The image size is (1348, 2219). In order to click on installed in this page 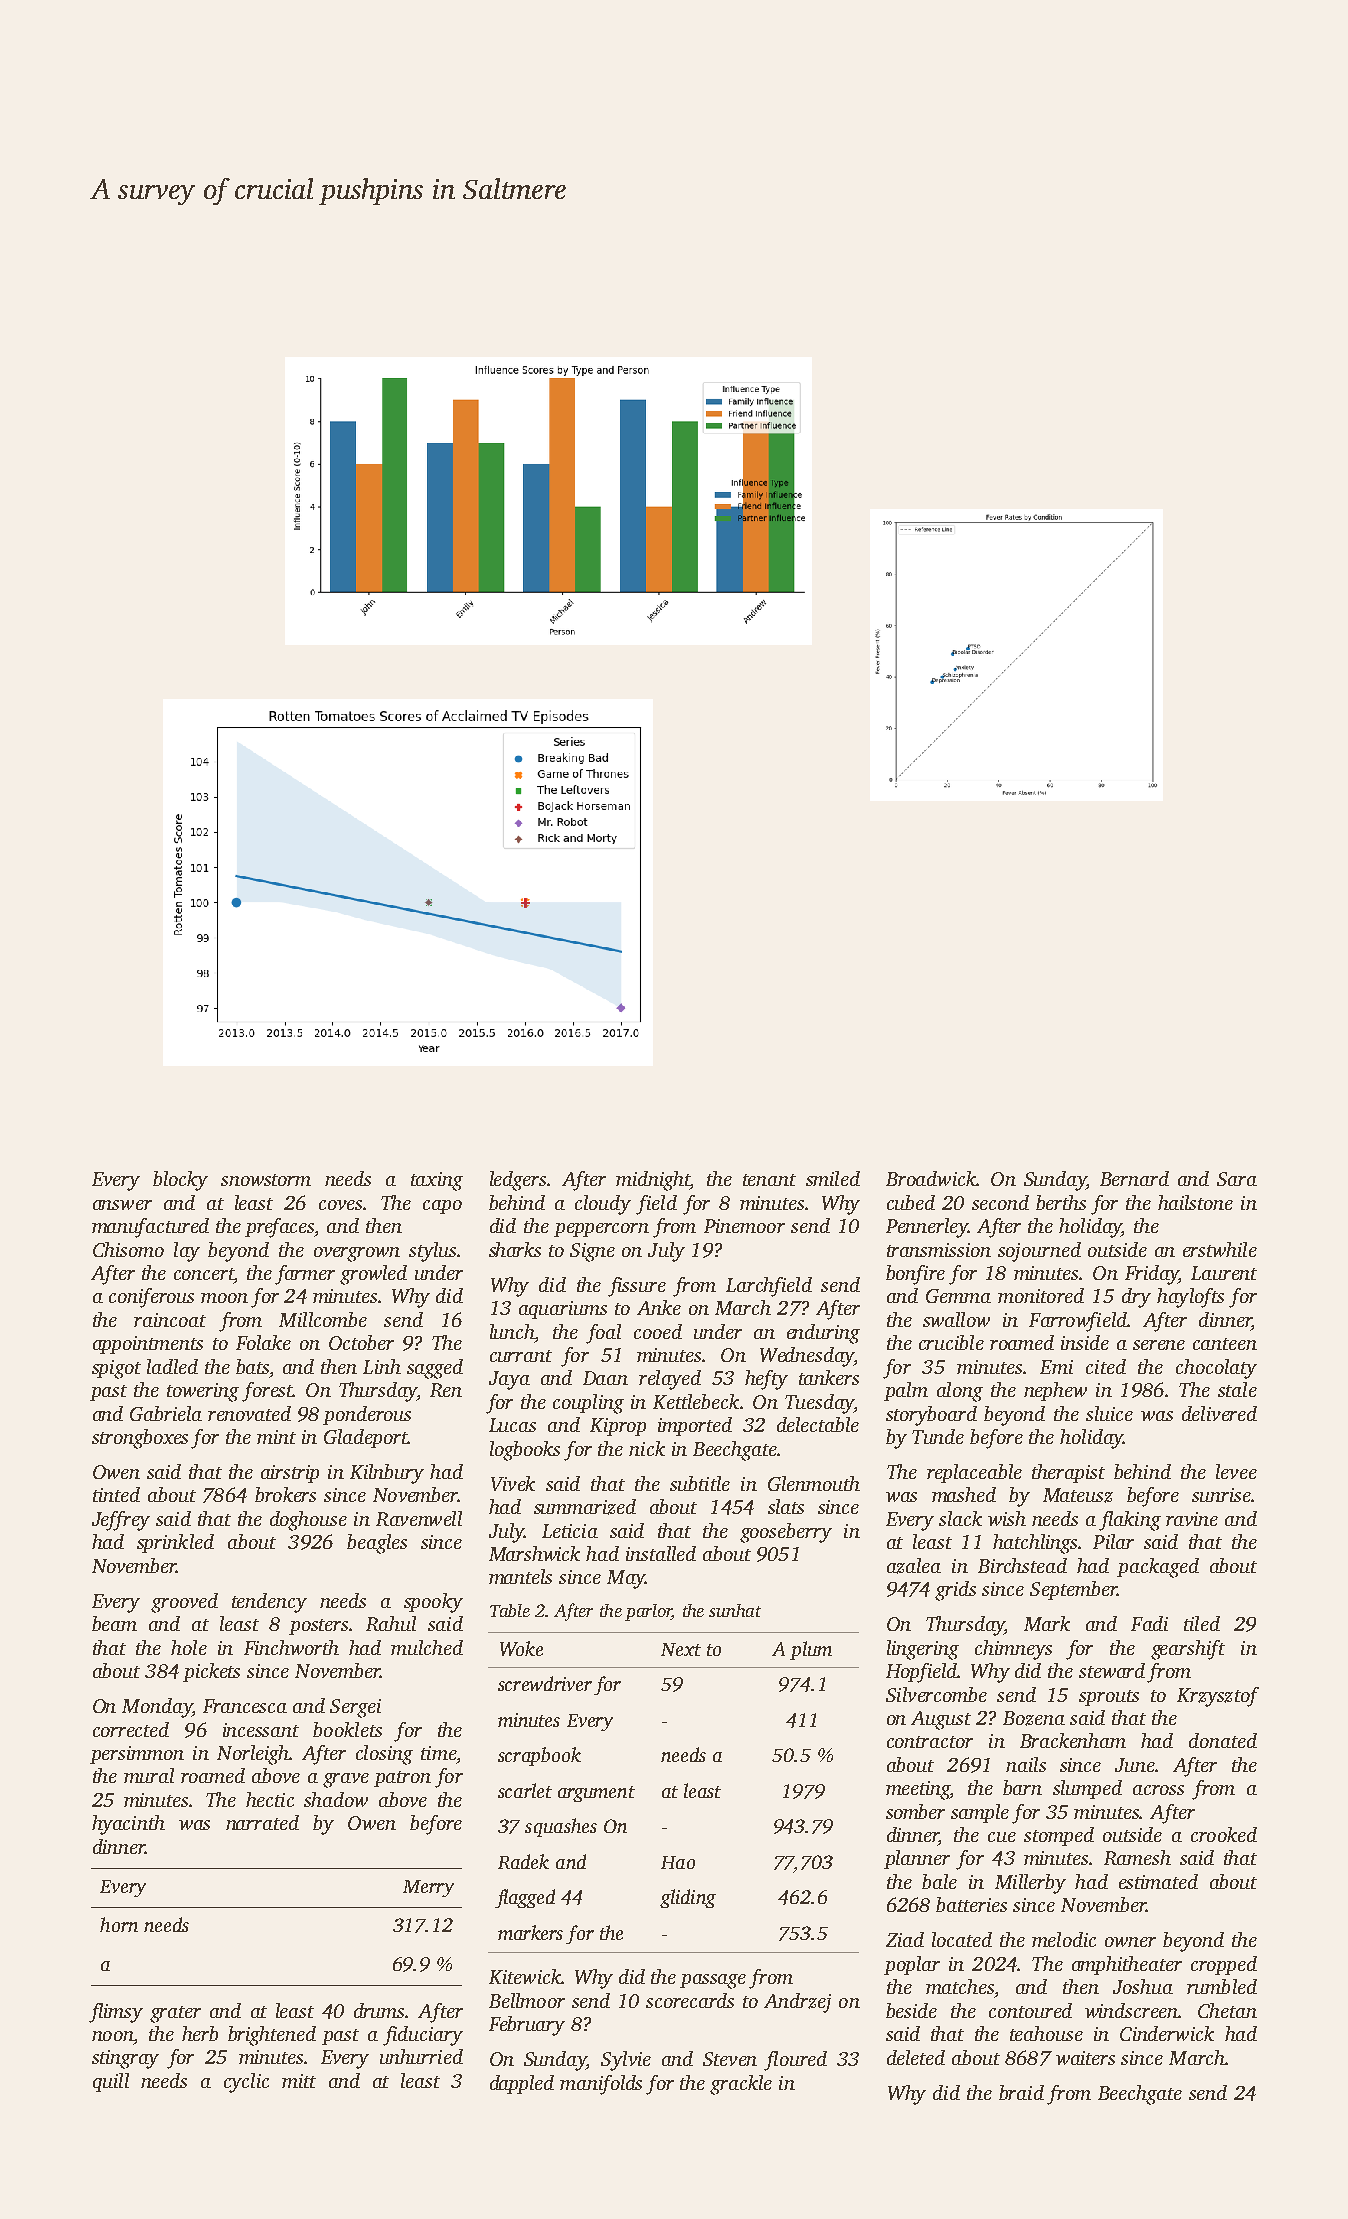, I will do `click(661, 1553)`.
